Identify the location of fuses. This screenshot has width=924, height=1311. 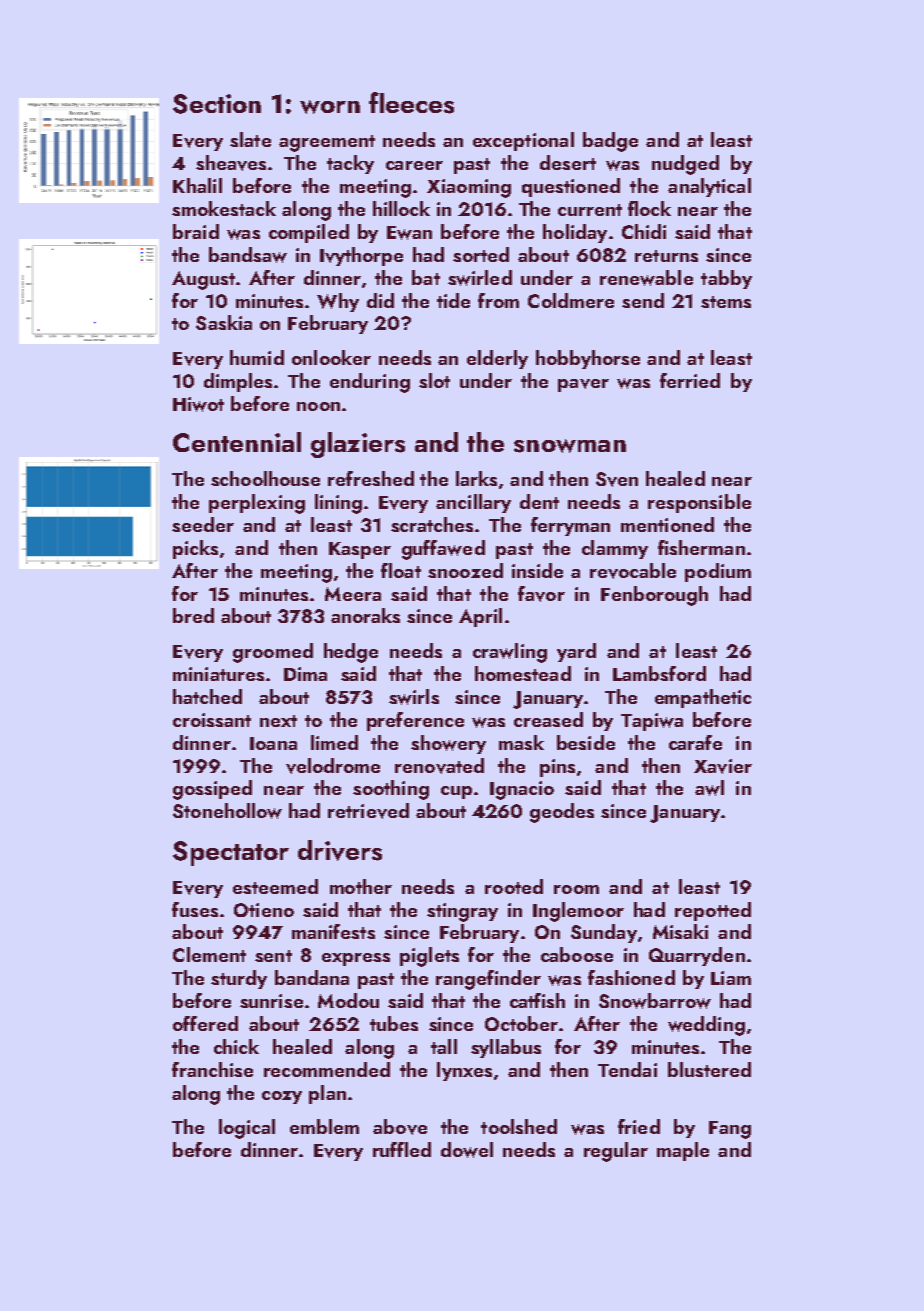
(195, 909).
